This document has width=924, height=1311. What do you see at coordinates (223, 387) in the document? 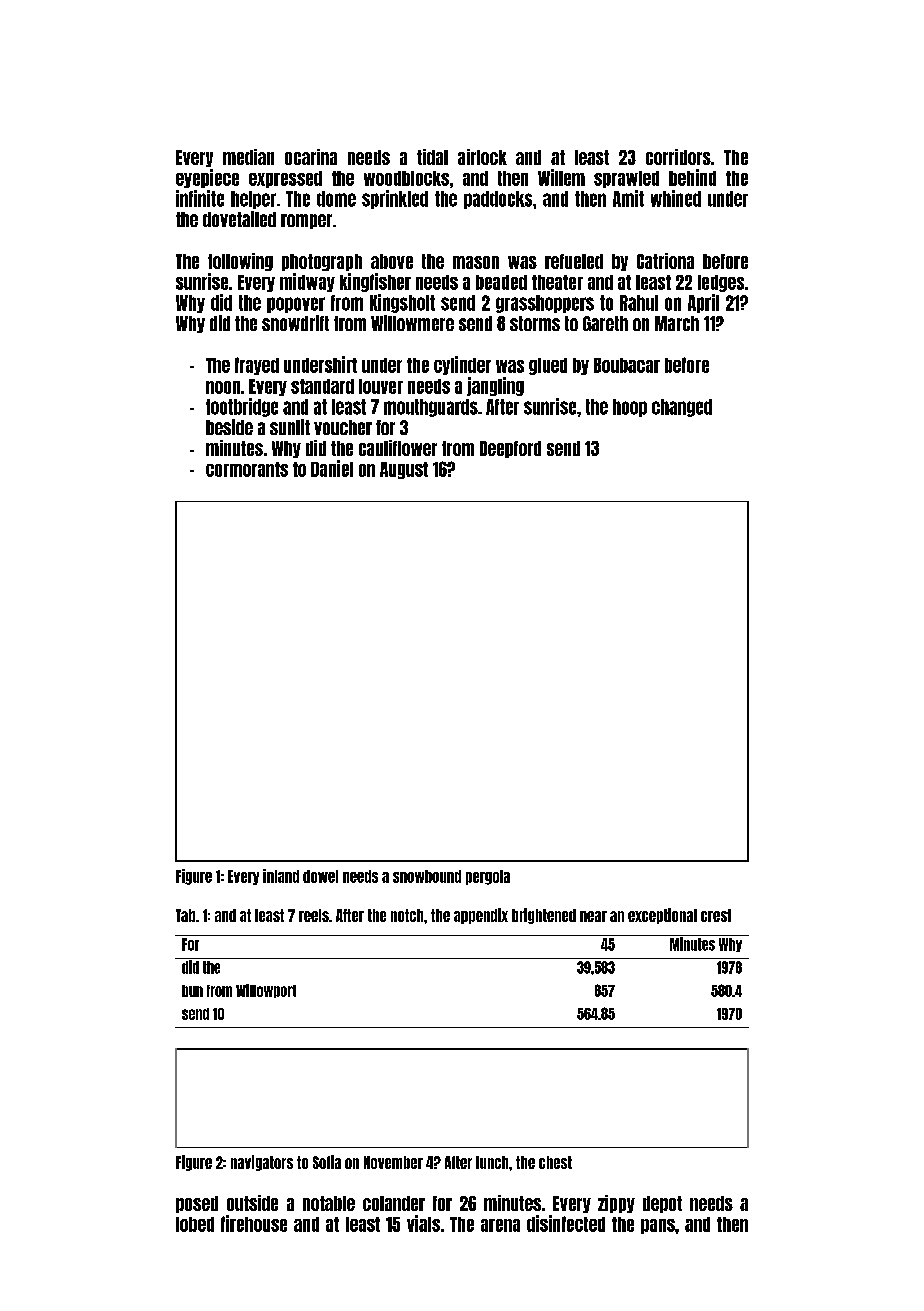
I see `noon` at bounding box center [223, 387].
